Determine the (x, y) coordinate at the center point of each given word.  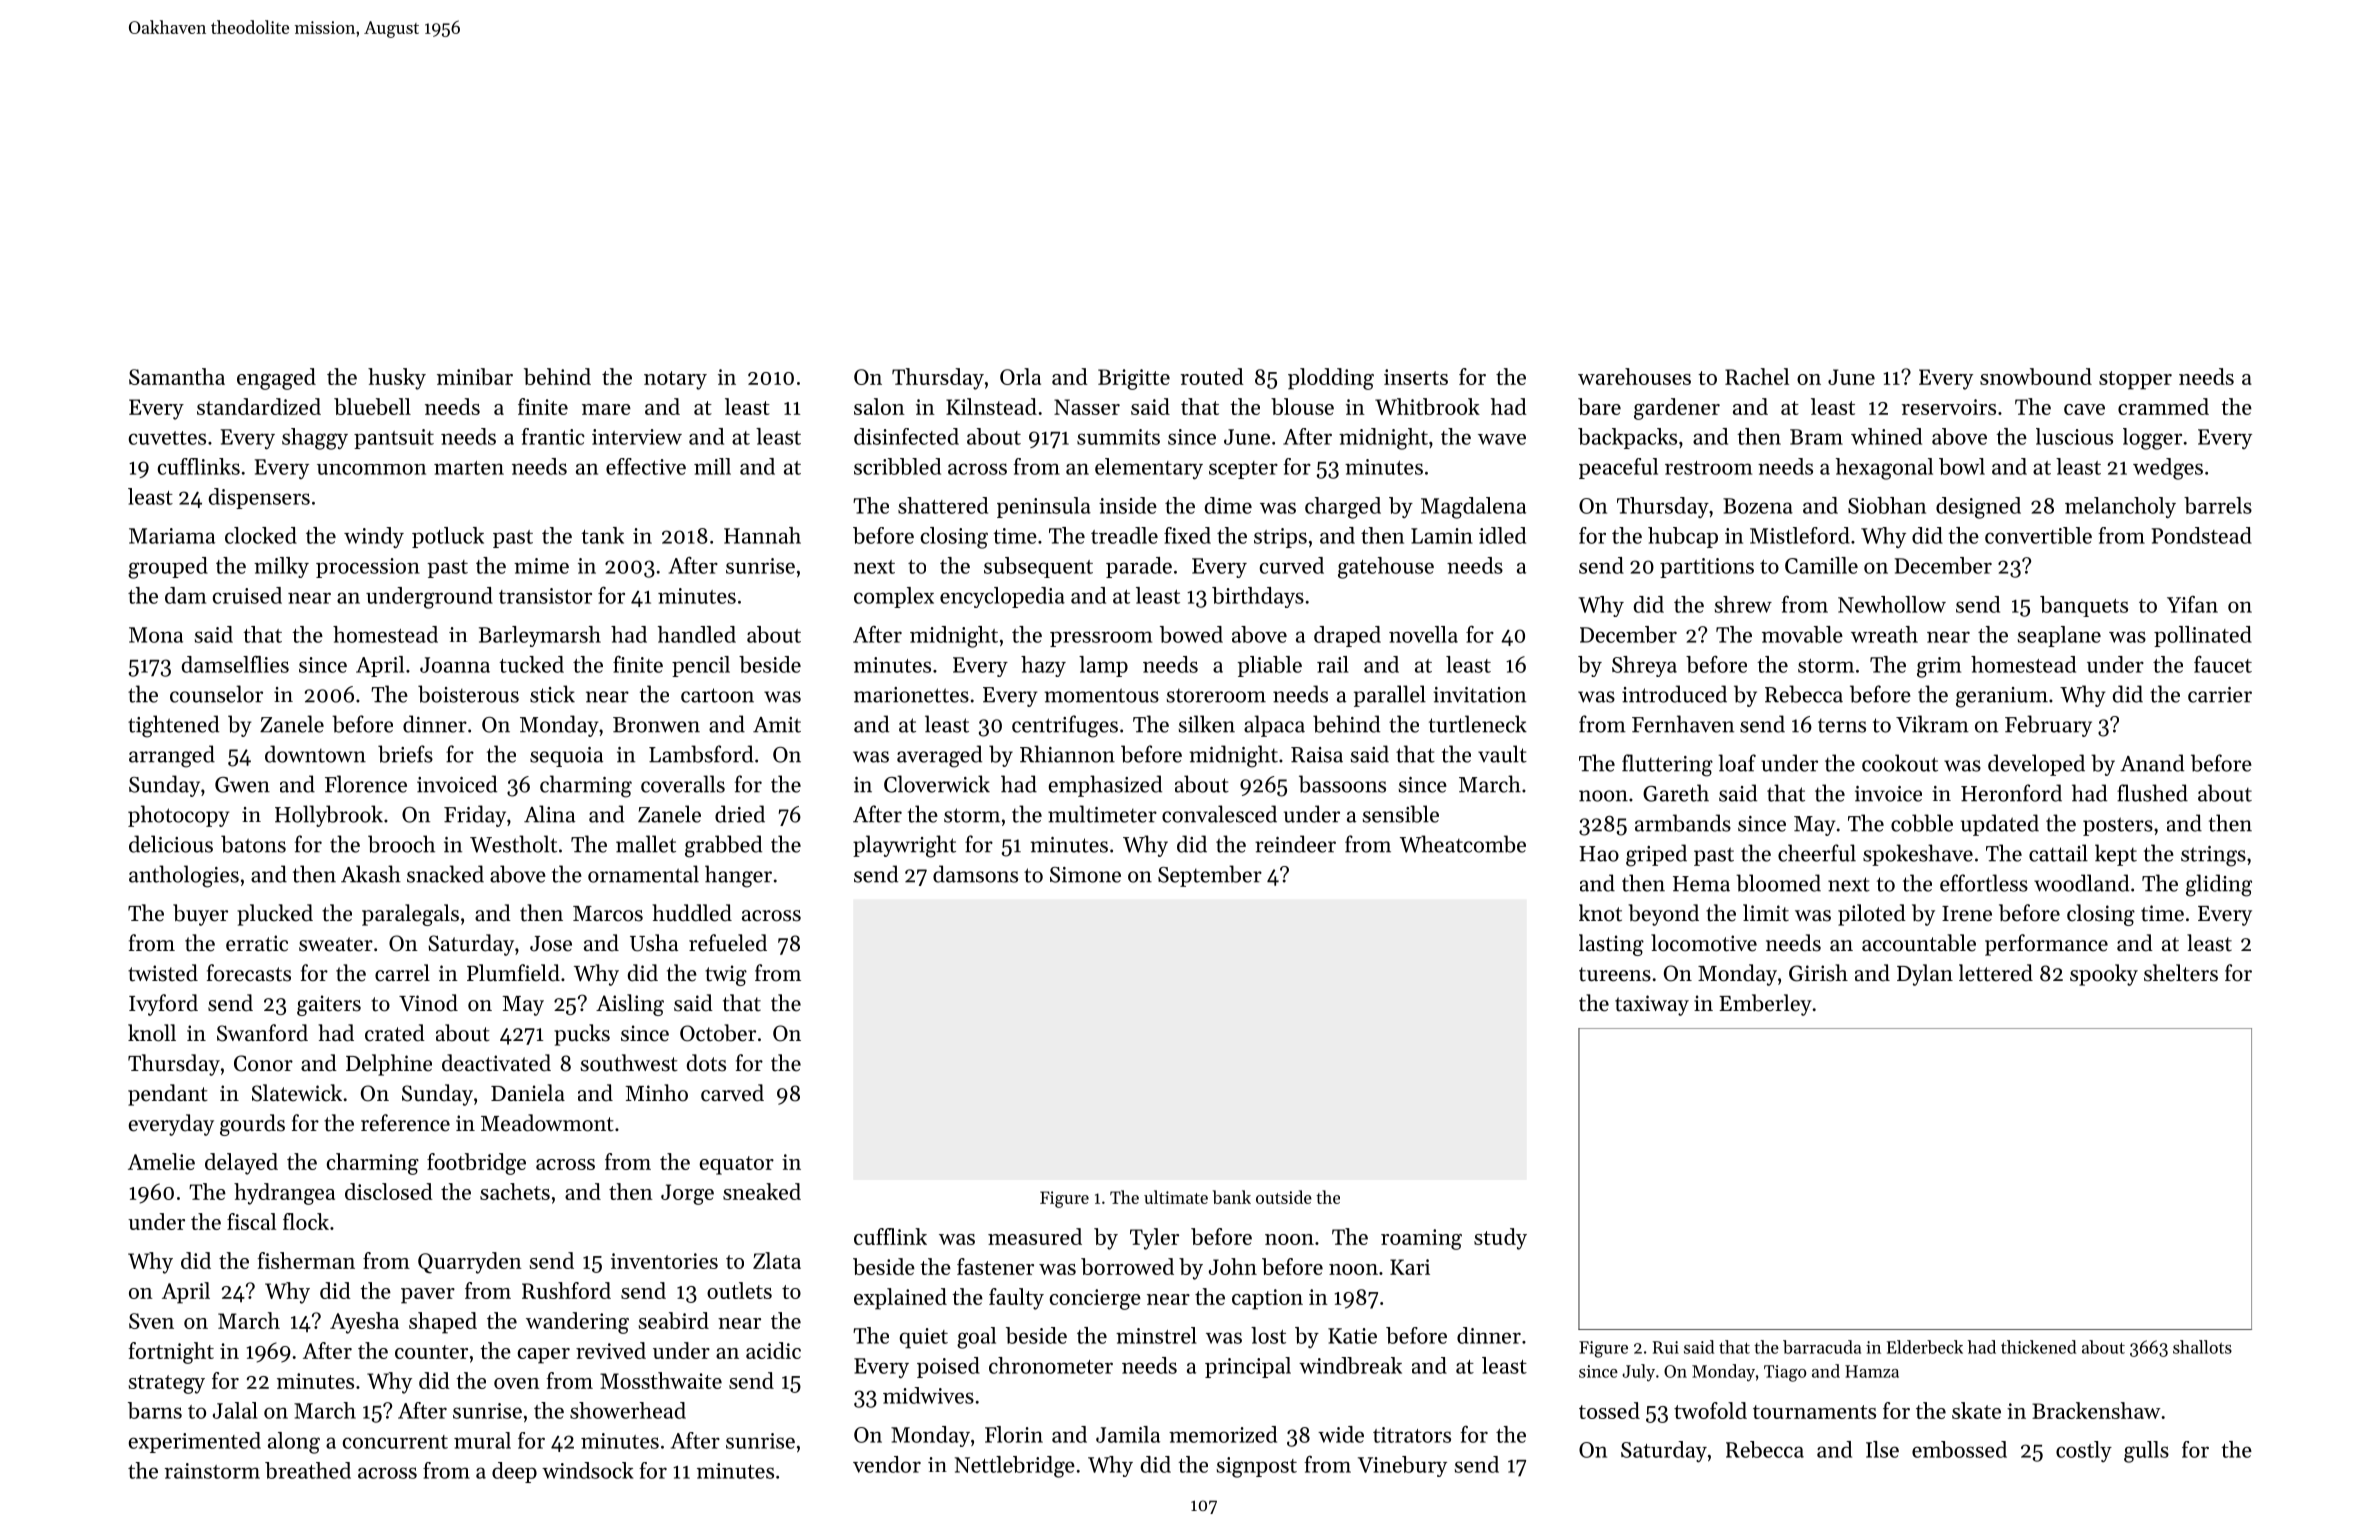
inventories (664, 1261)
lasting (1611, 945)
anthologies (184, 876)
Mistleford (1800, 535)
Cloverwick (937, 784)
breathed (308, 1470)
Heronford (2011, 793)
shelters (2181, 973)
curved (1292, 565)
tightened (173, 726)
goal (976, 1338)
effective (646, 466)
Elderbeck (1925, 1347)
